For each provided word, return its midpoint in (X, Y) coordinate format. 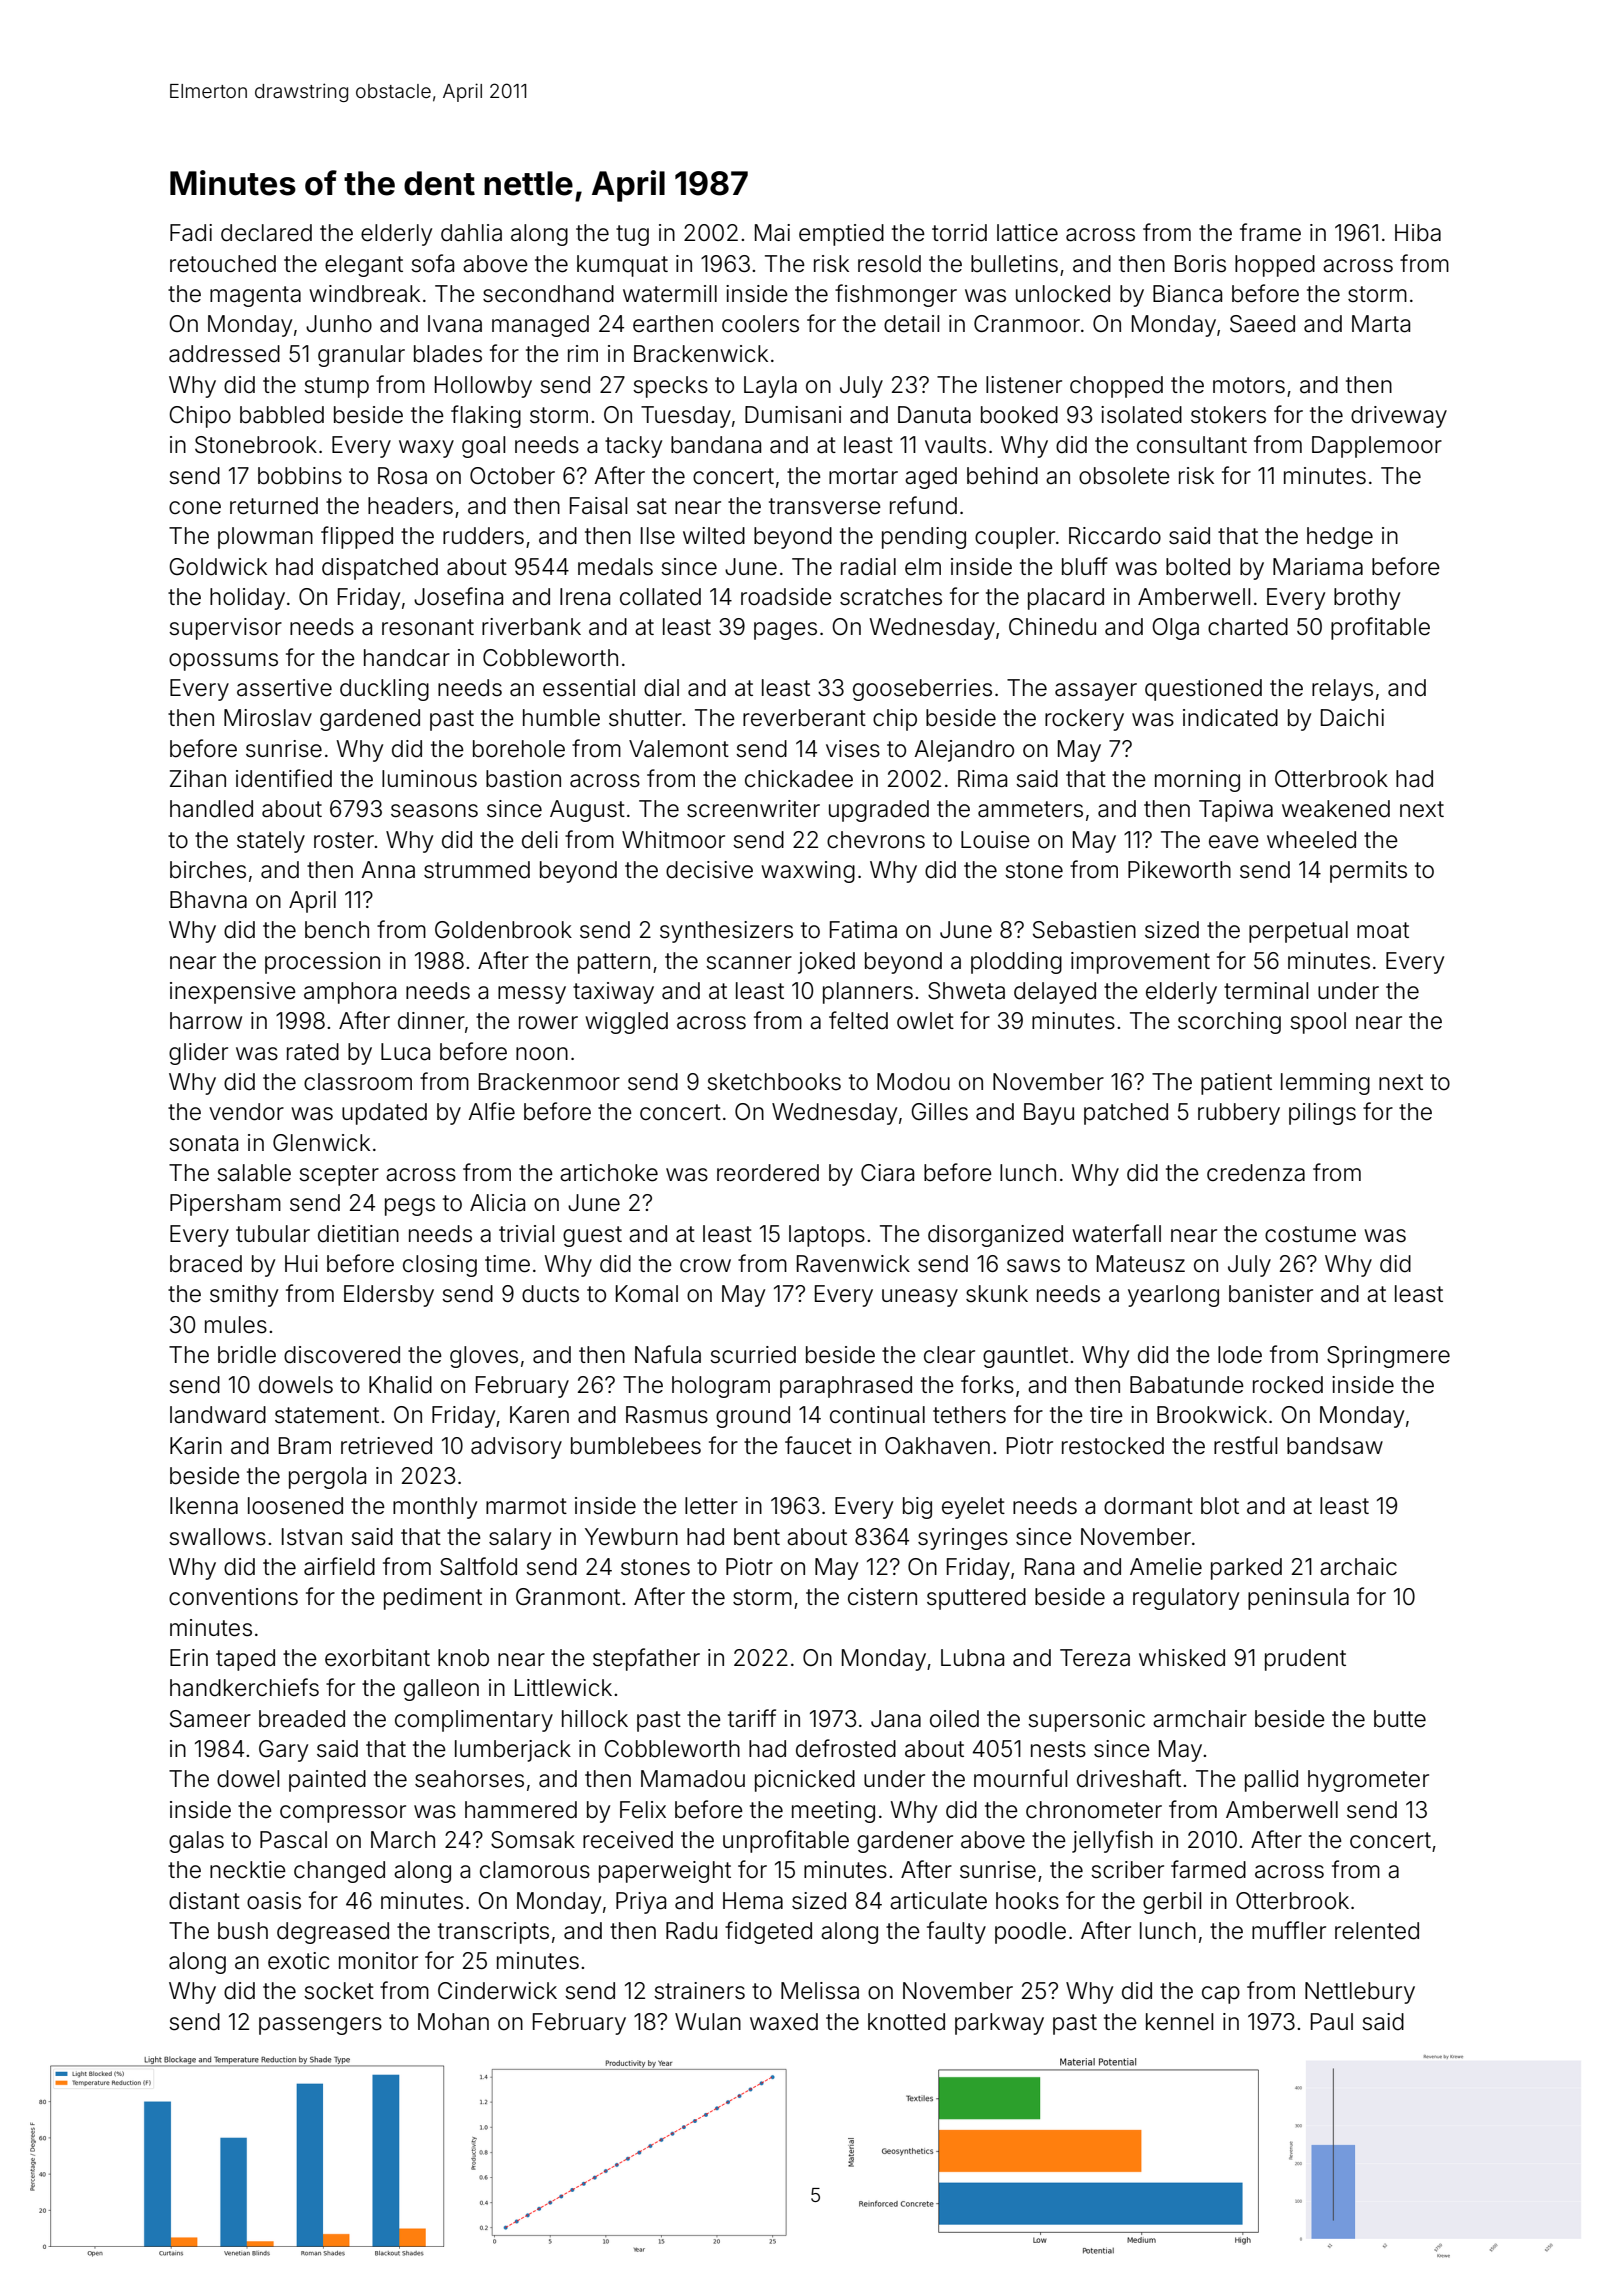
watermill (670, 294)
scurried (753, 1355)
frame (1270, 232)
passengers (320, 2026)
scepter (339, 1175)
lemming (1325, 1084)
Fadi (191, 233)
